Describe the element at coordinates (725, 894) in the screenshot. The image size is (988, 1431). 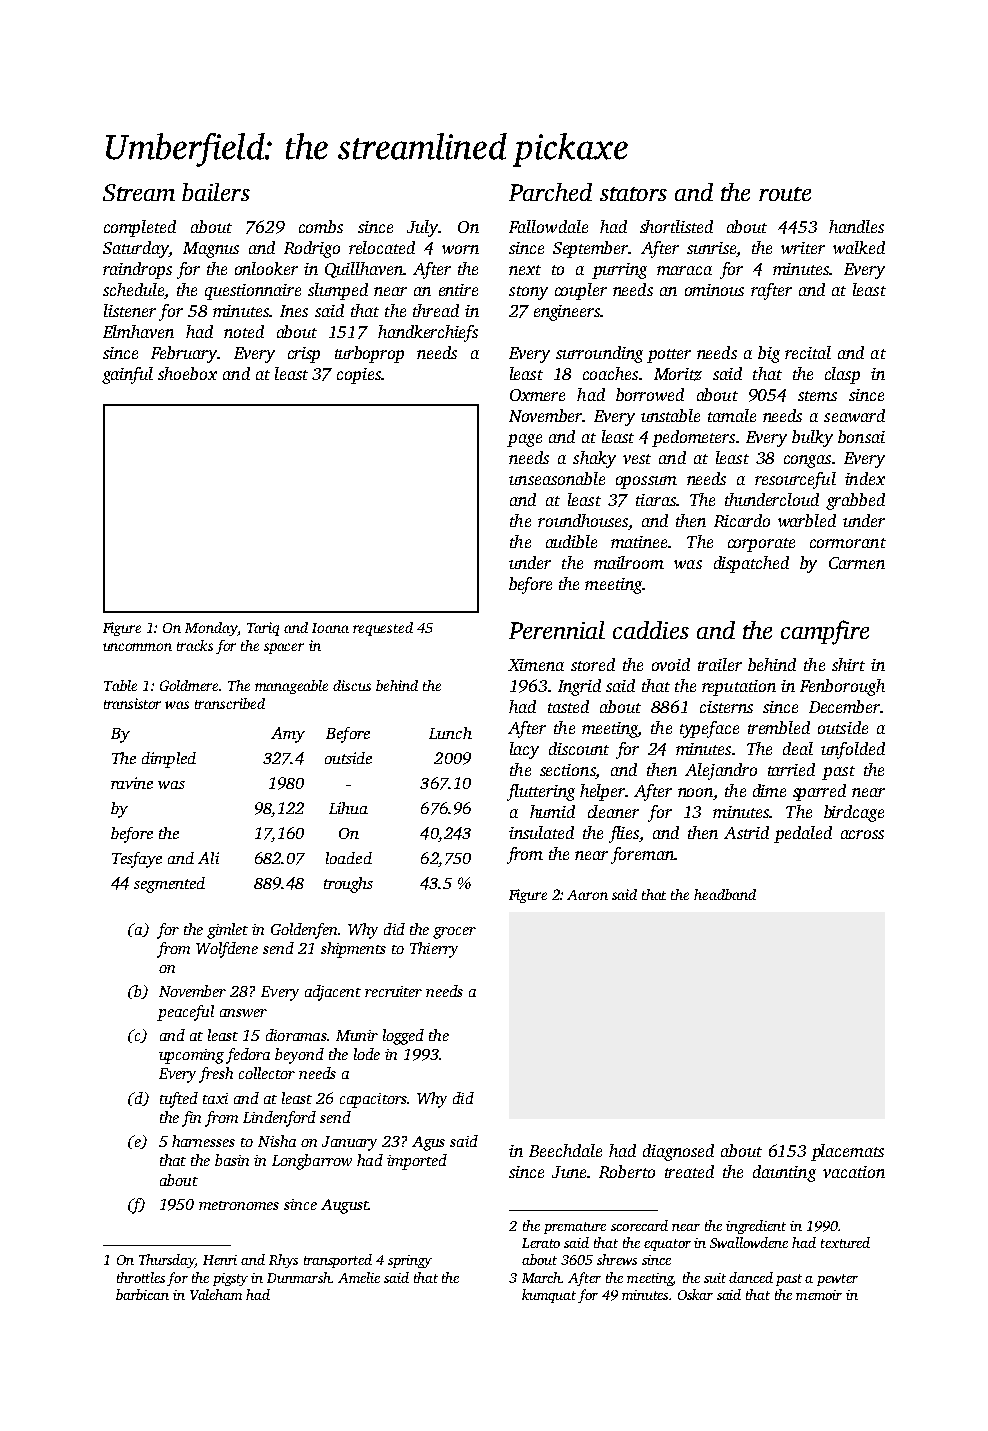
I see `headband` at that location.
